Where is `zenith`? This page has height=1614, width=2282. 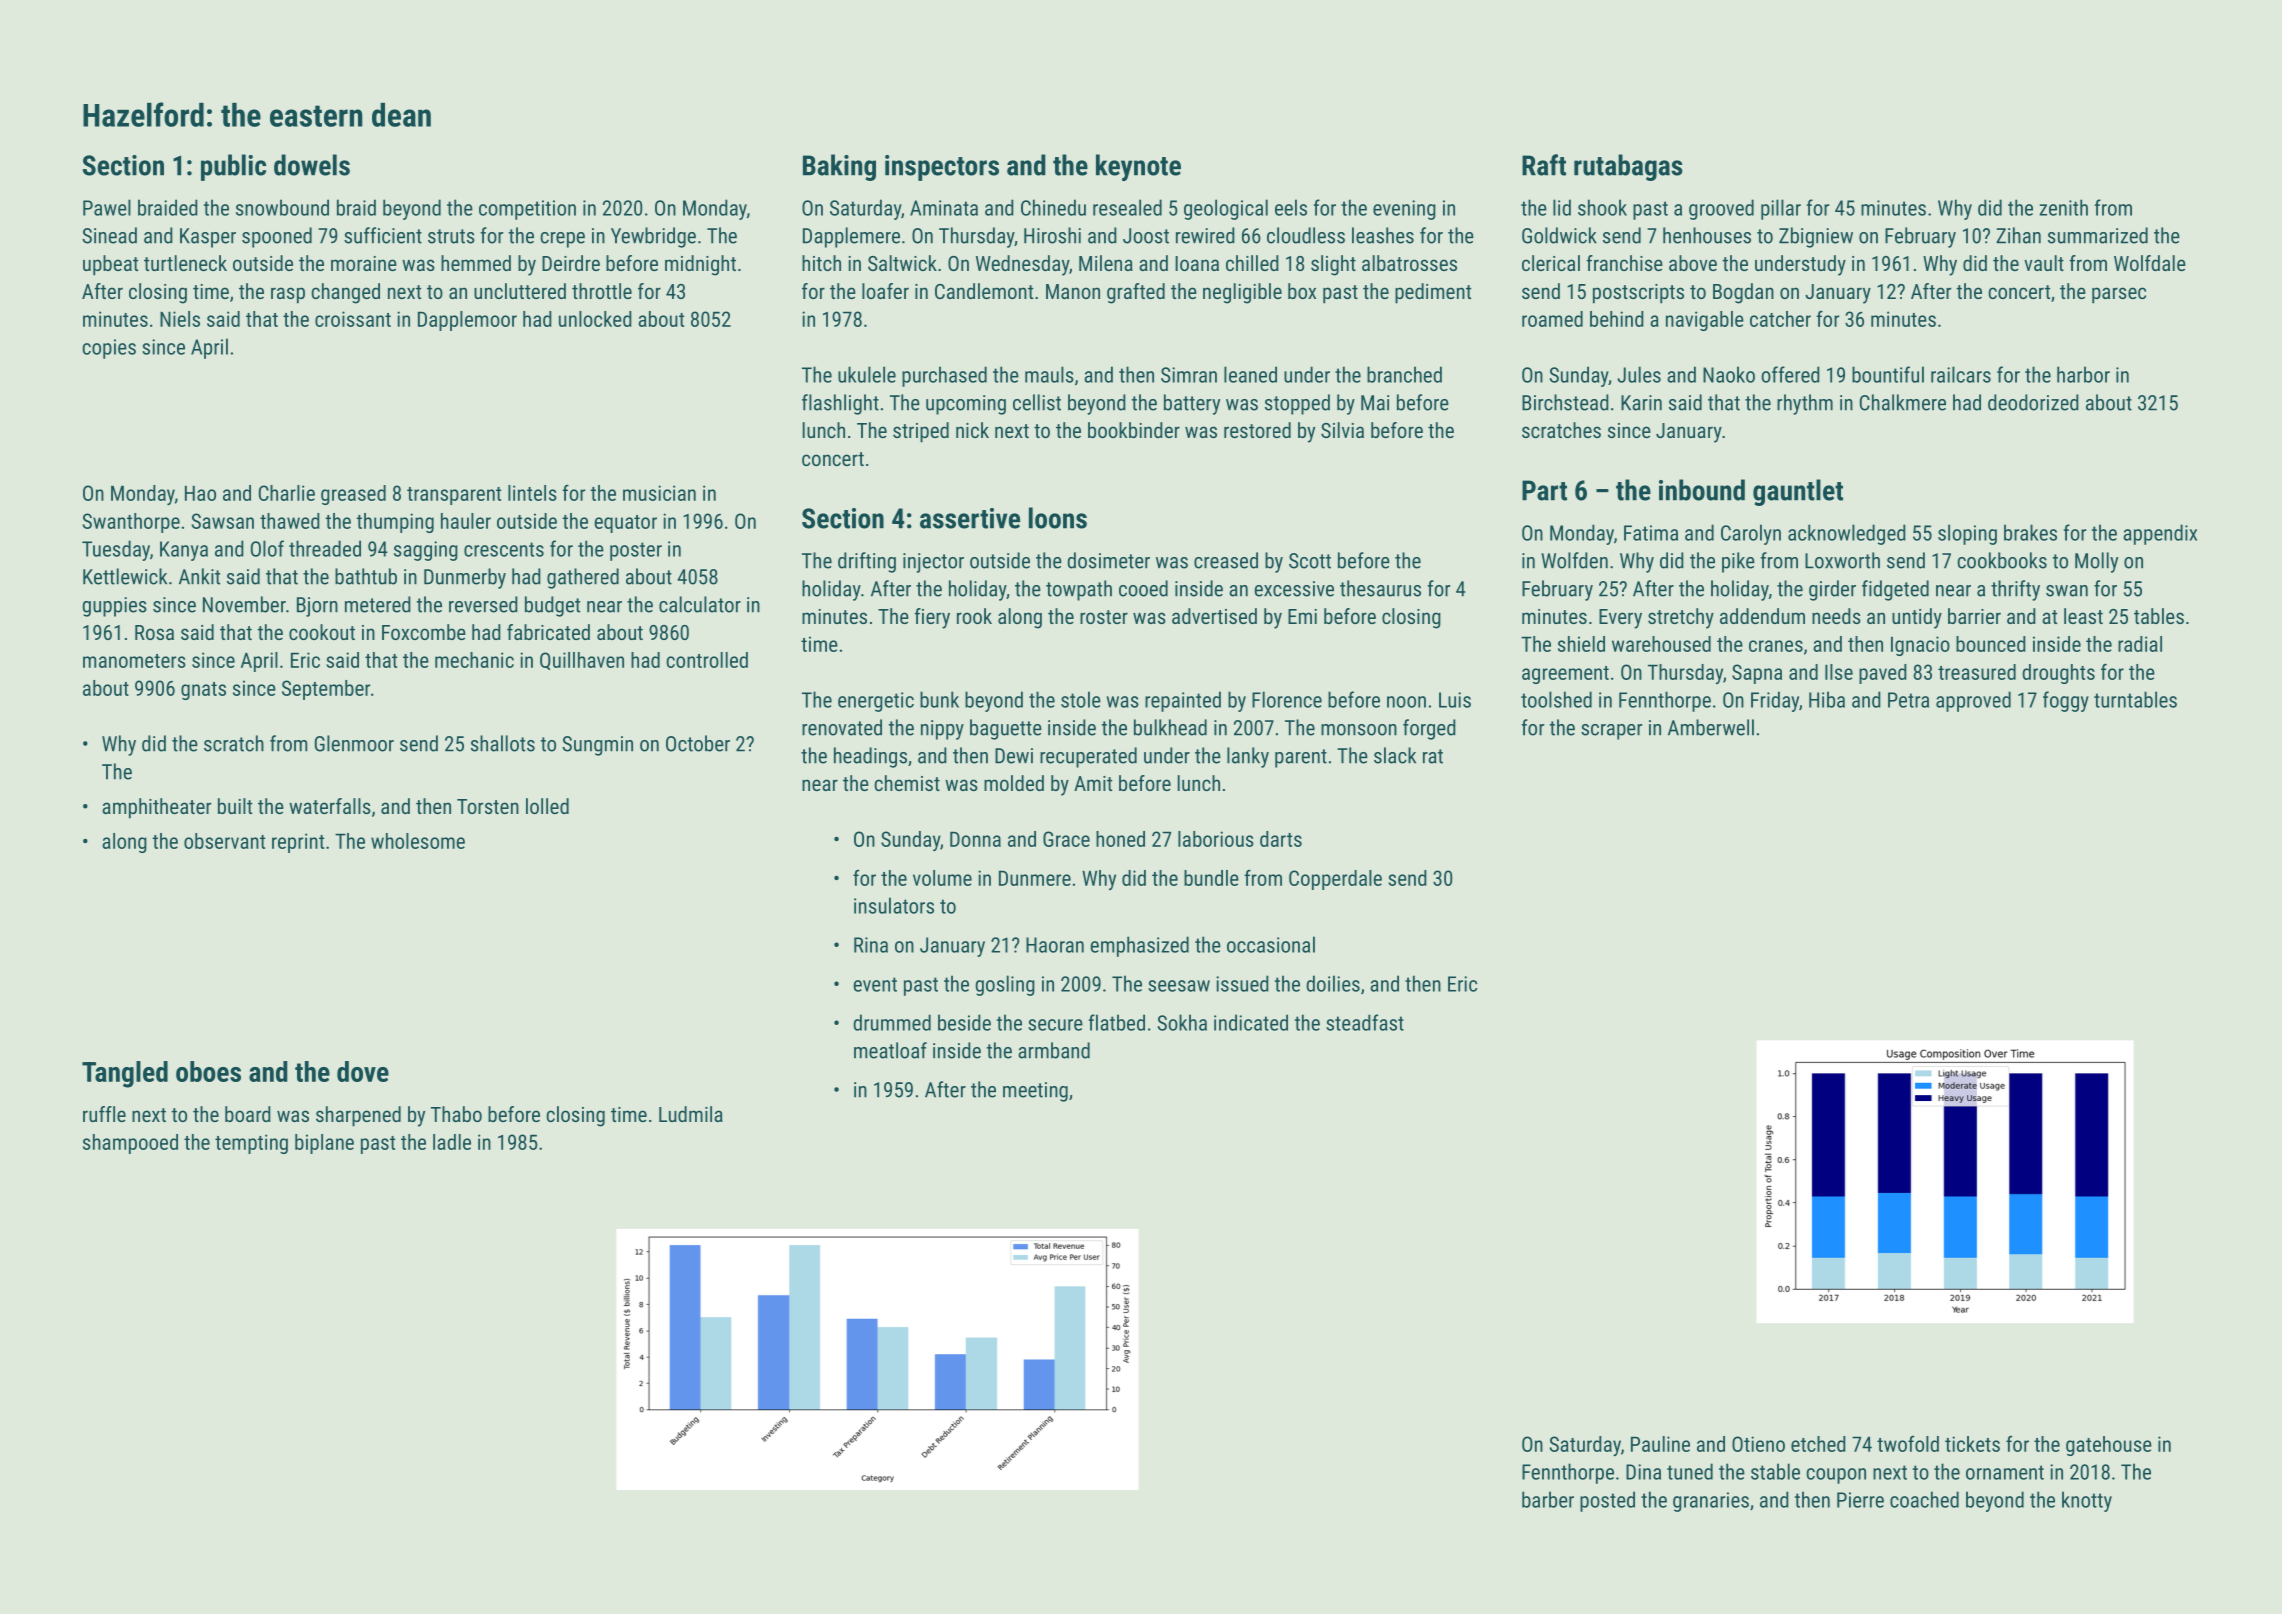 zenith is located at coordinates (2063, 207).
